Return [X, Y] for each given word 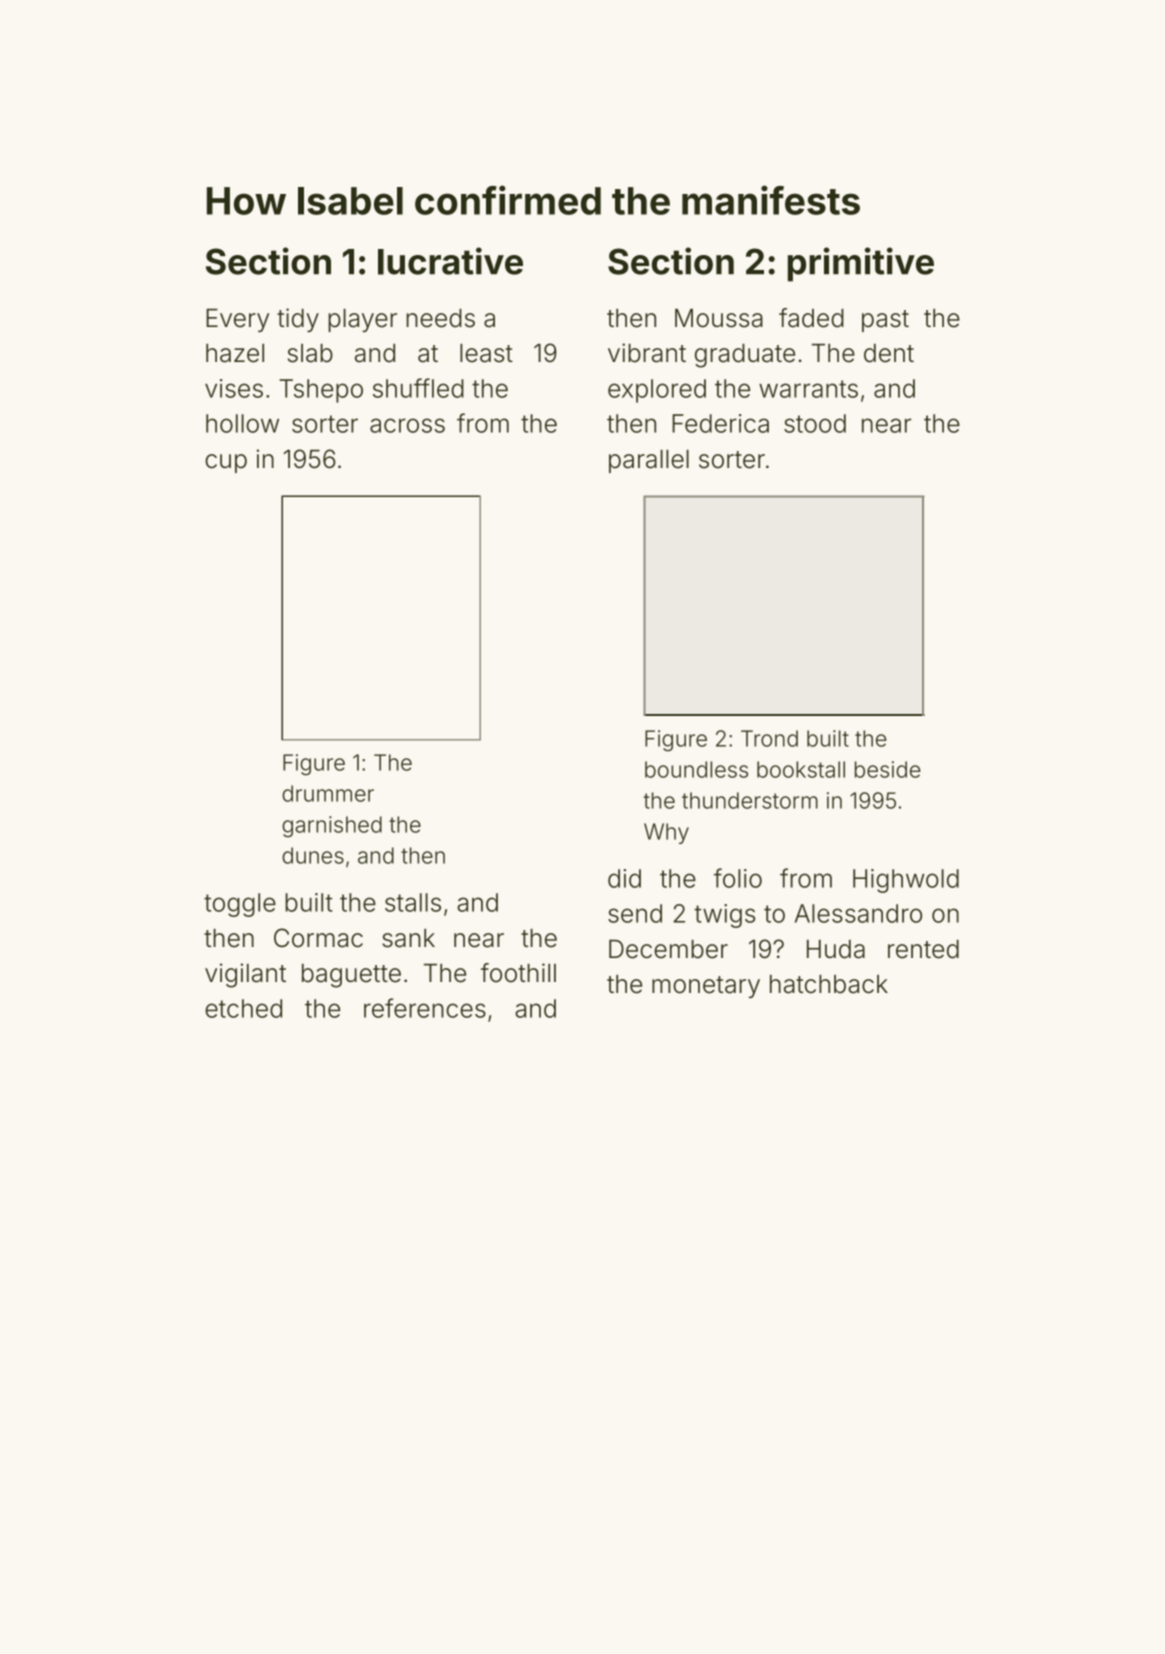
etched [243, 1008]
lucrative [450, 261]
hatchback [829, 984]
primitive [861, 264]
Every [237, 320]
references [425, 1008]
